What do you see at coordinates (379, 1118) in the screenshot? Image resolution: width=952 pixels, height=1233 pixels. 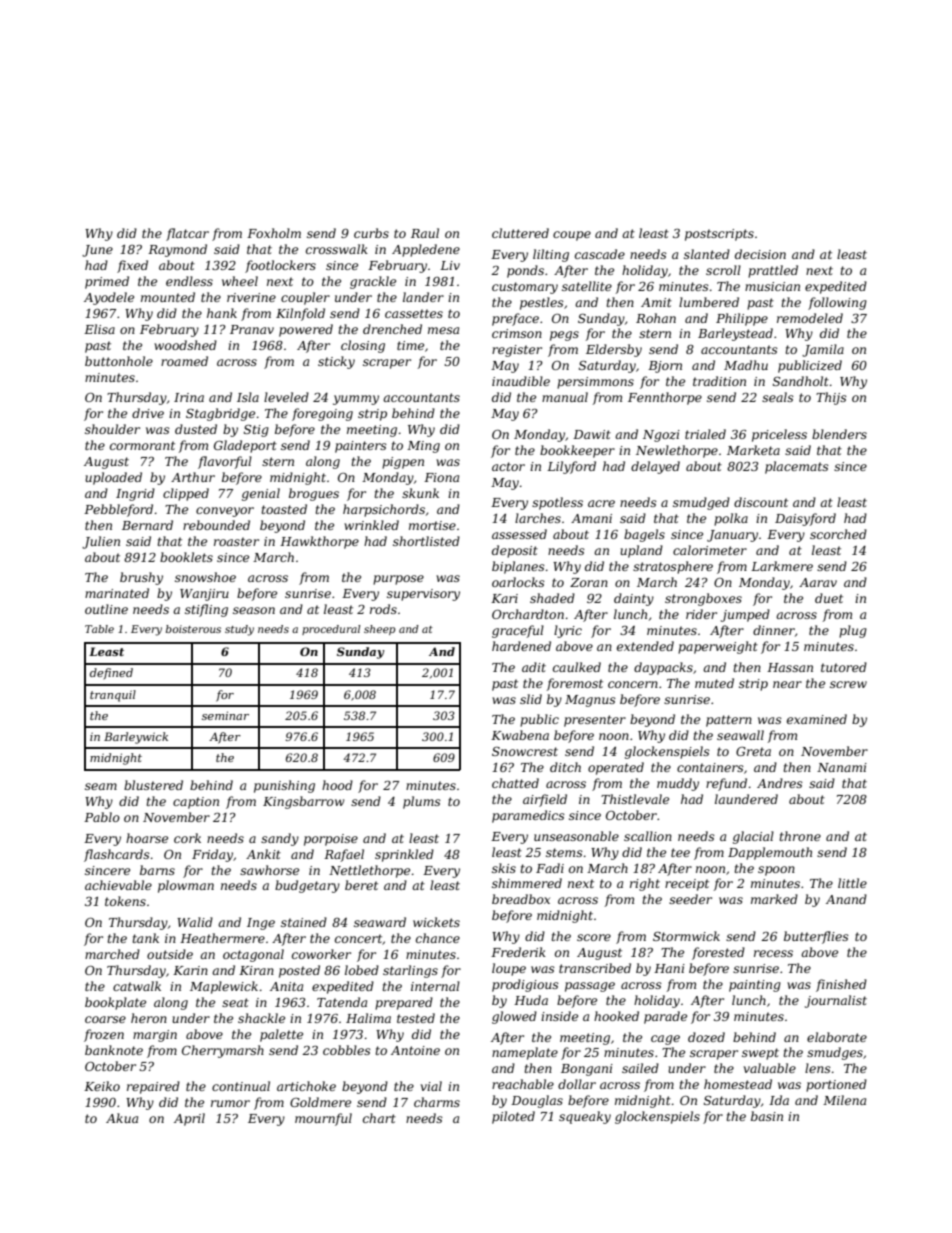 I see `chart` at bounding box center [379, 1118].
